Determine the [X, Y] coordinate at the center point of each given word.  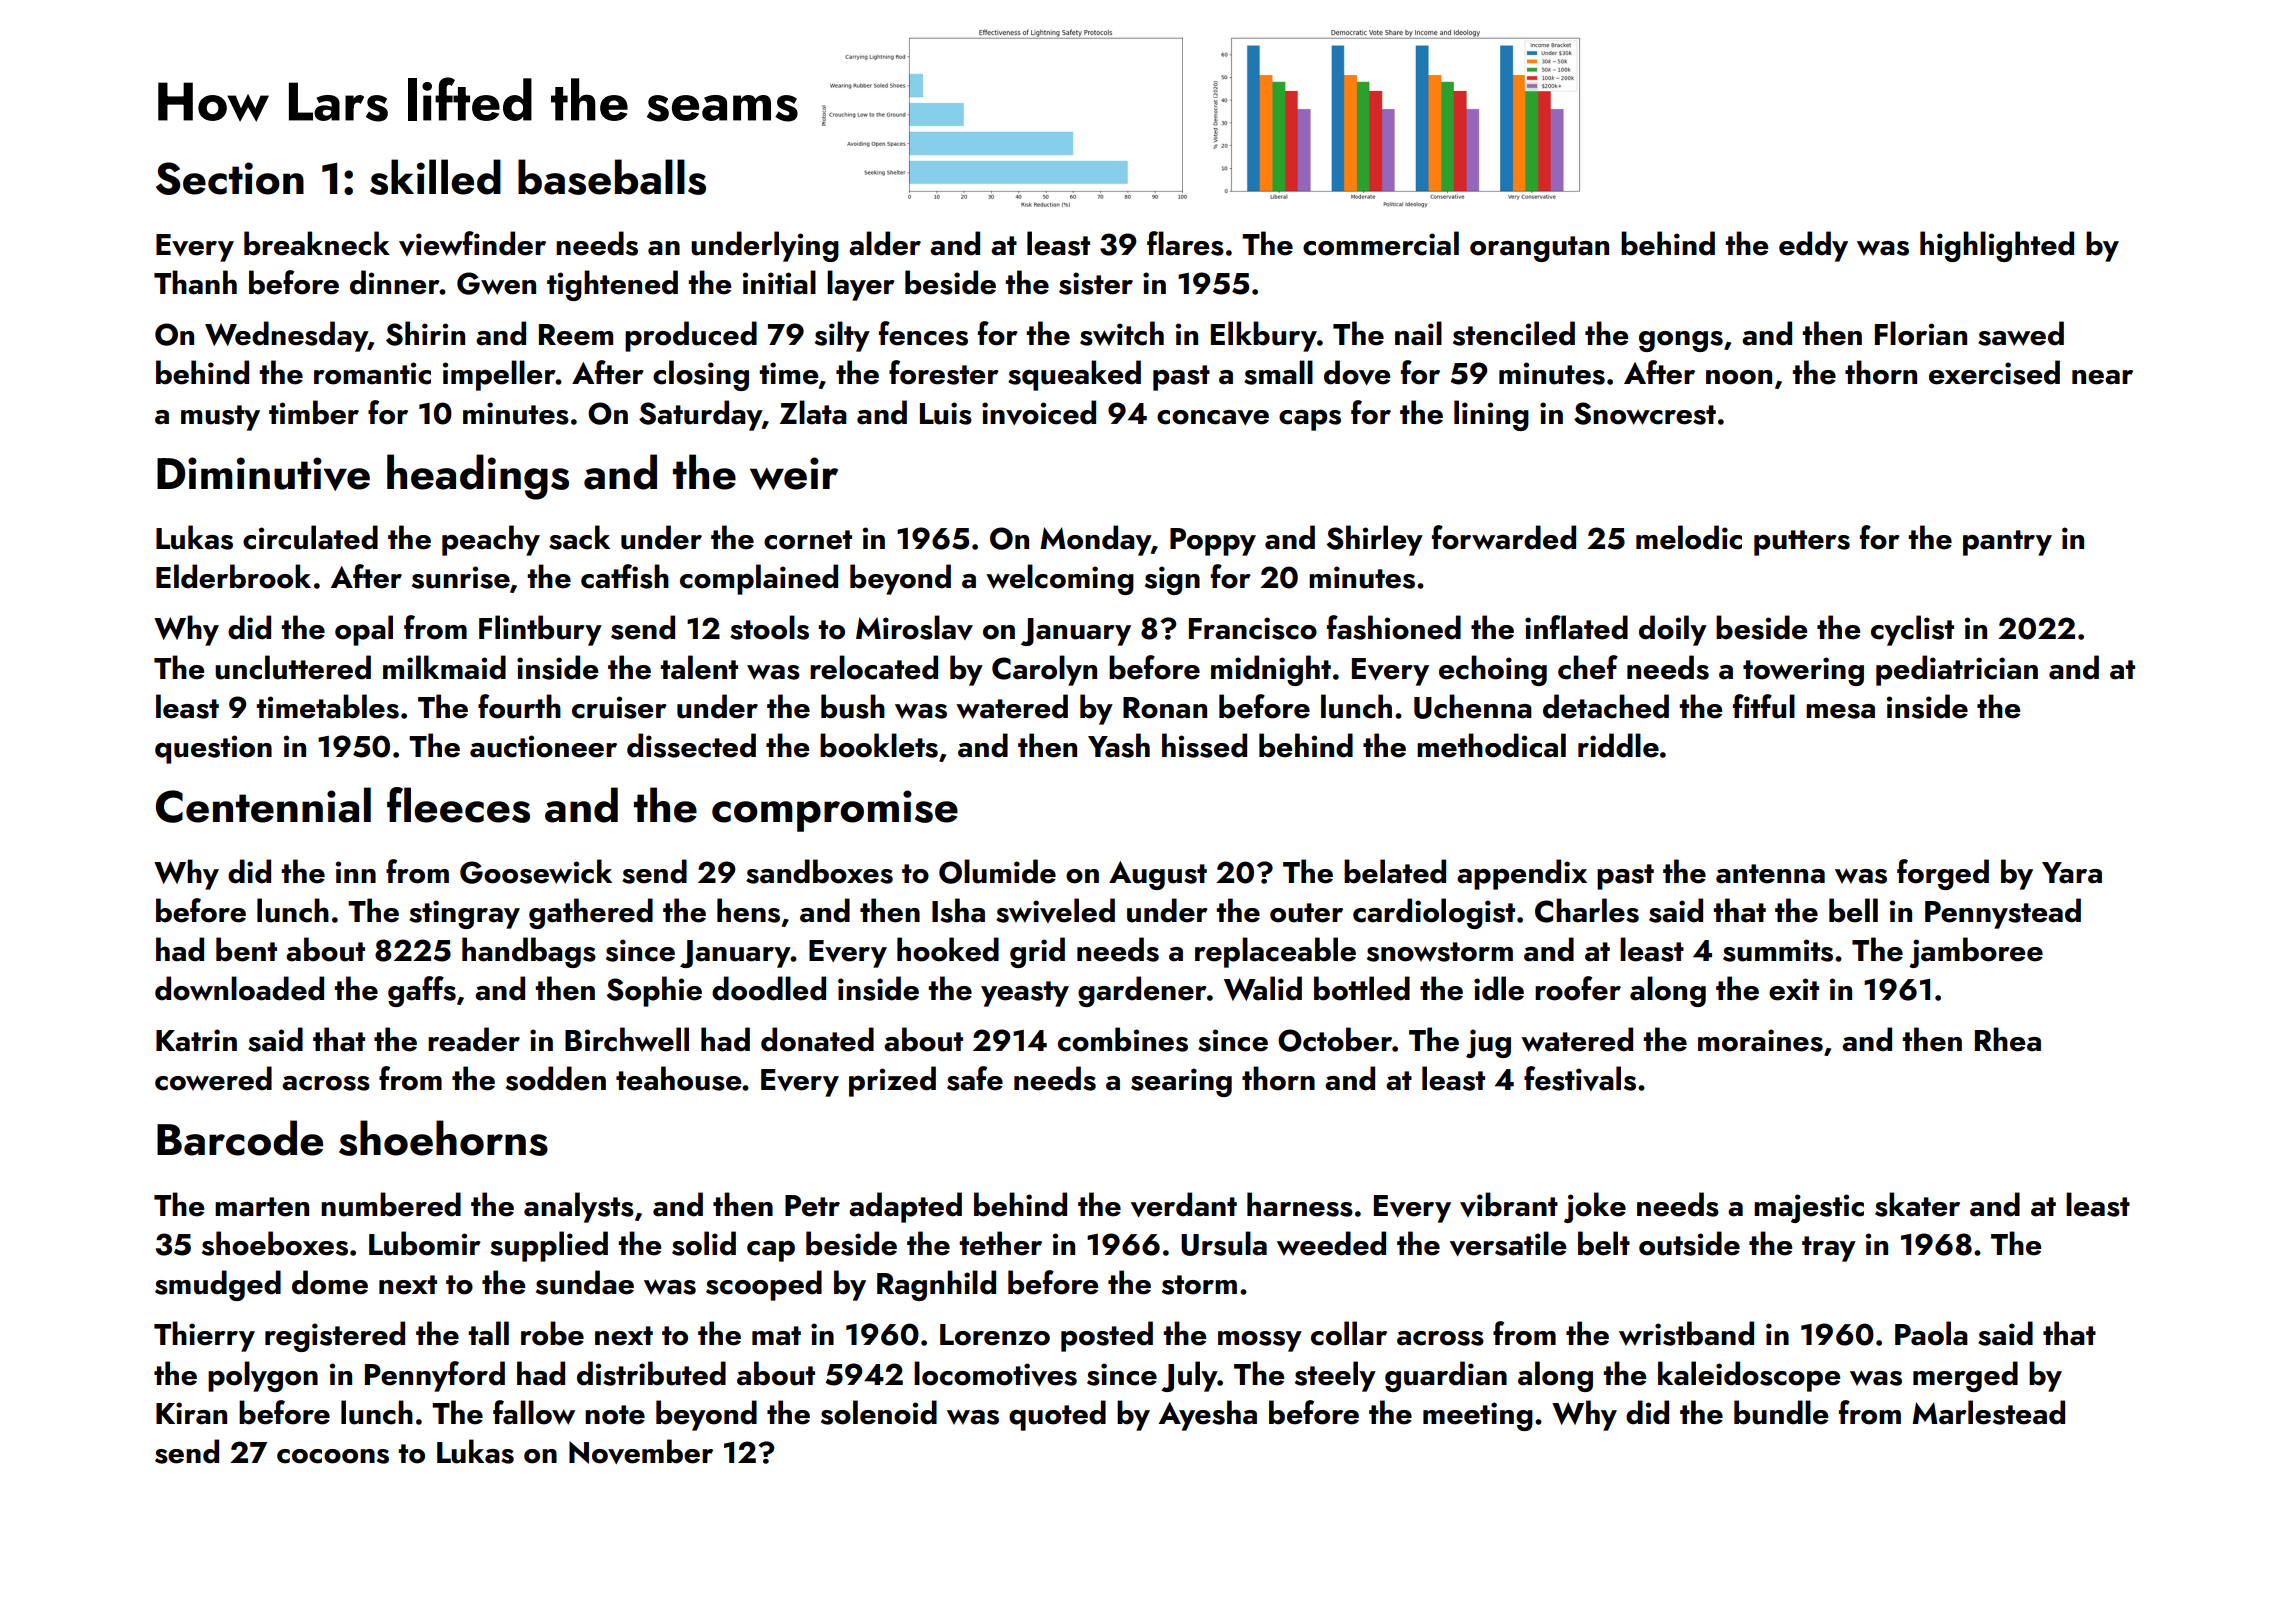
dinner [395, 282]
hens [748, 910]
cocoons [333, 1456]
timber [314, 412]
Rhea [2008, 1039]
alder [885, 243]
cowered [213, 1078]
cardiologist [1434, 913]
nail [1418, 333]
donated [817, 1039]
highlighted [1997, 246]
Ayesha [1208, 1415]
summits [1778, 950]
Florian [1921, 333]
